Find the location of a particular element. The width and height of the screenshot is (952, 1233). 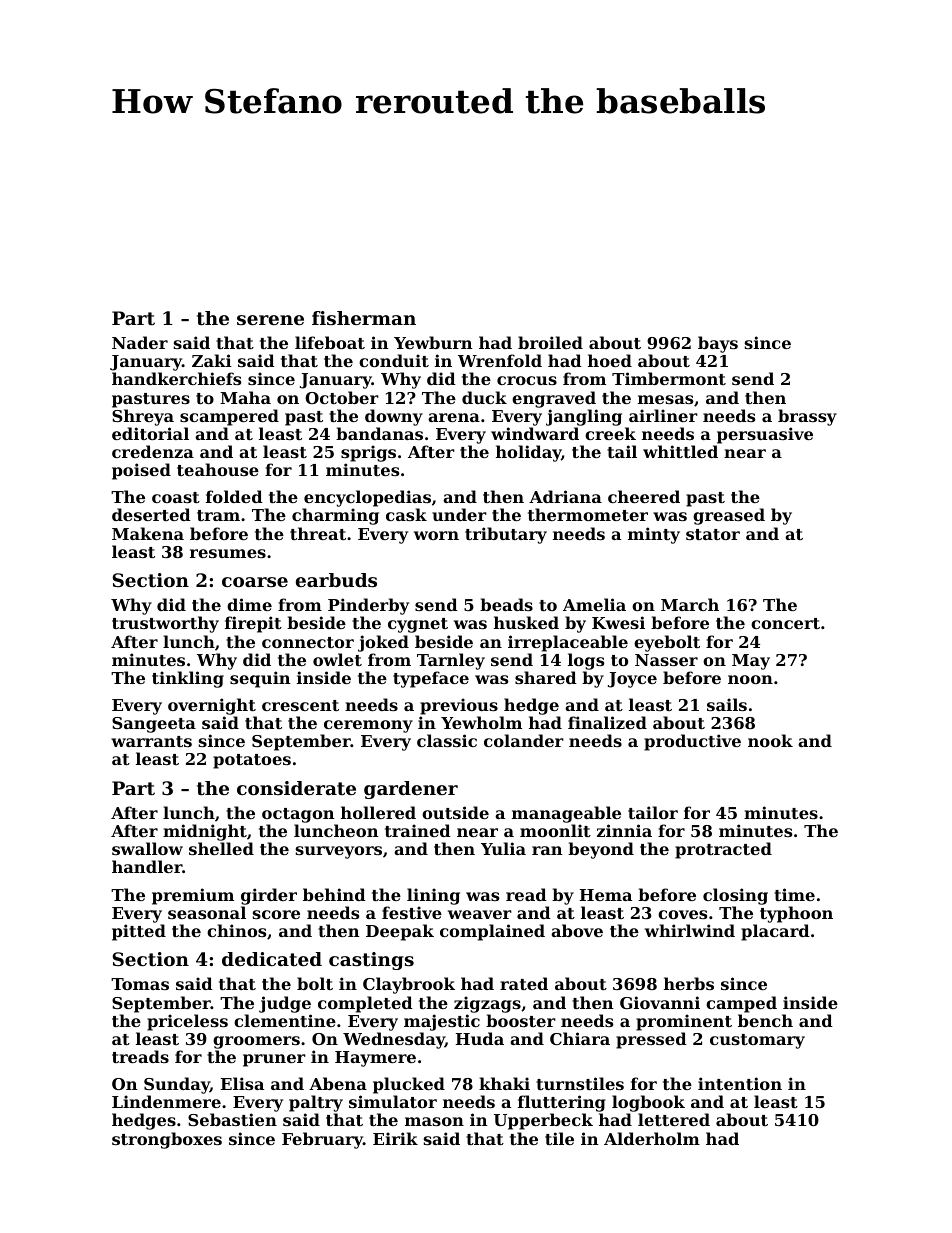

worn is located at coordinates (436, 535).
